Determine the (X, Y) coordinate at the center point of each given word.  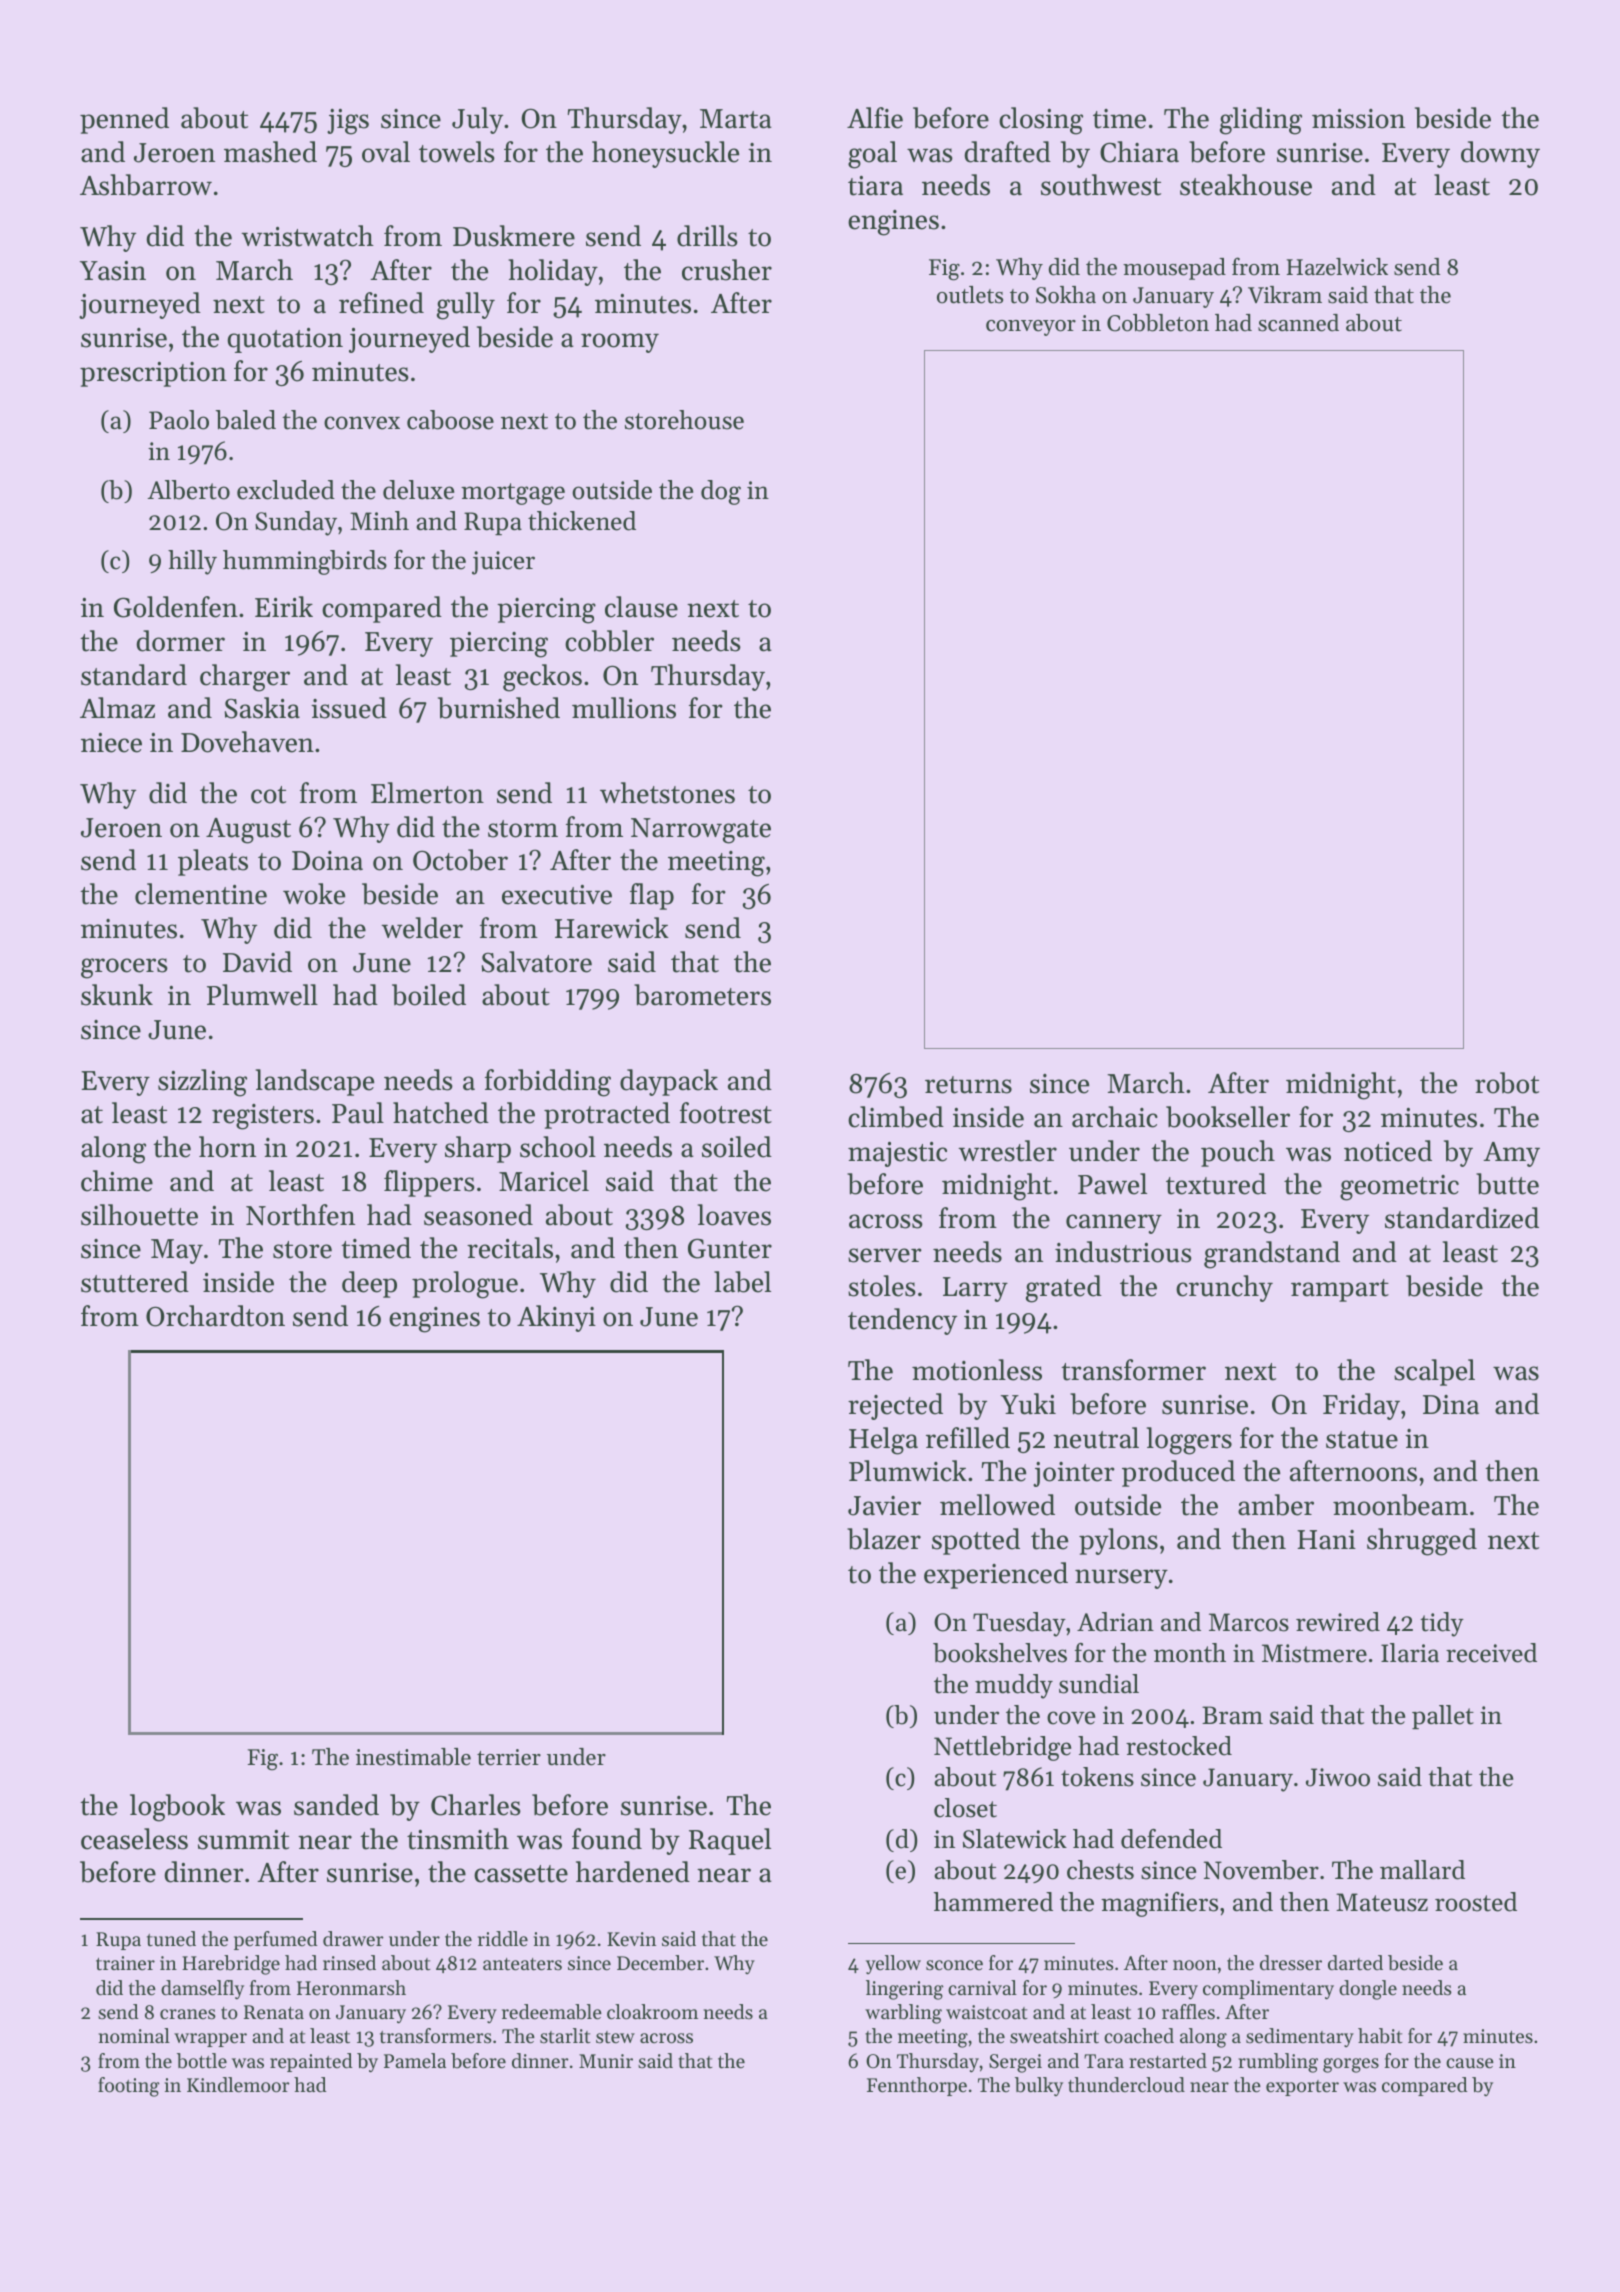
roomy (620, 343)
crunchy (1224, 1288)
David (257, 962)
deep (369, 1284)
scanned (1298, 323)
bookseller (1228, 1117)
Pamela (415, 2061)
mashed (270, 152)
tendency (902, 1321)
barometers (702, 995)
